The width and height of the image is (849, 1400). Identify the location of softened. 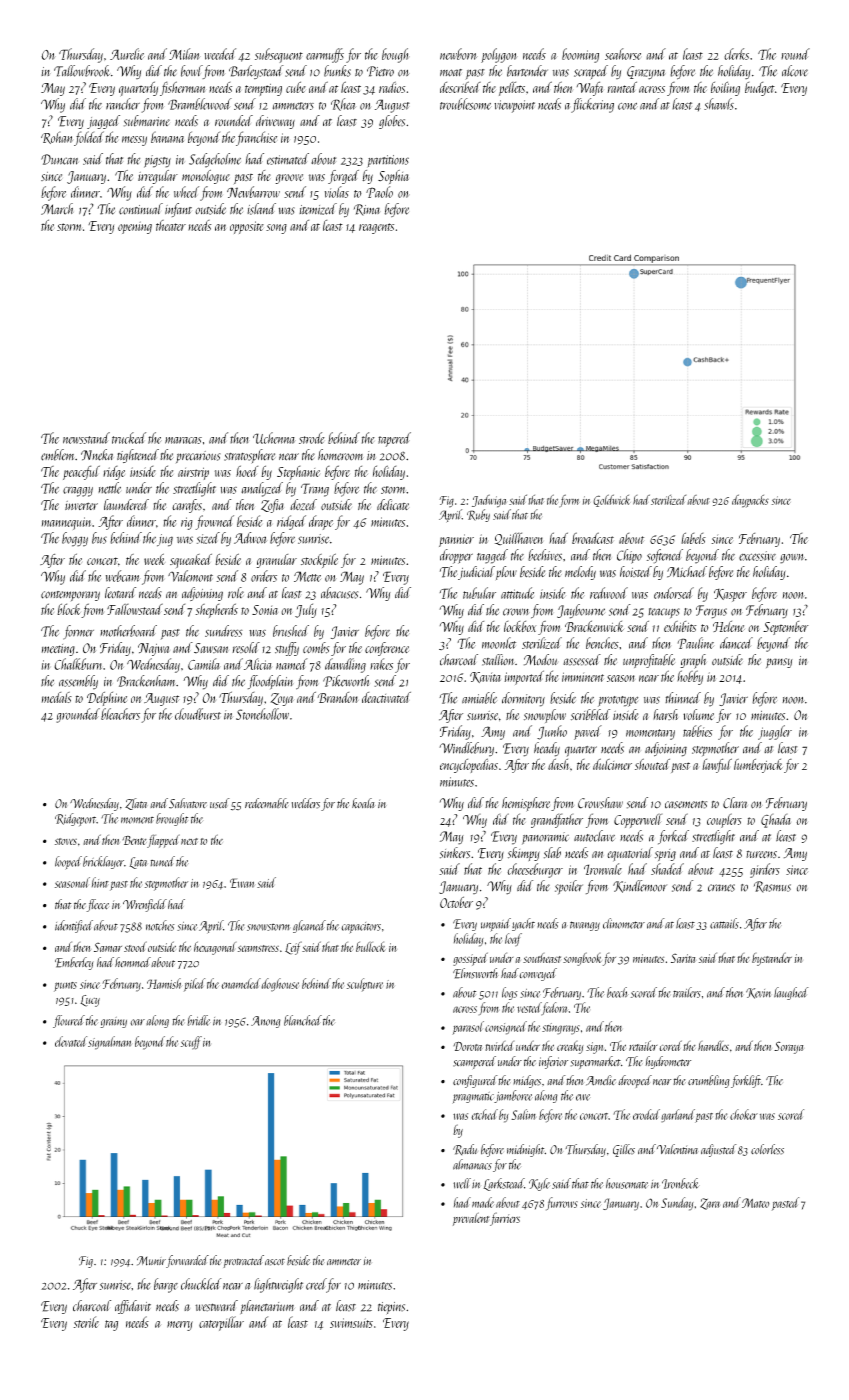
(665, 556).
